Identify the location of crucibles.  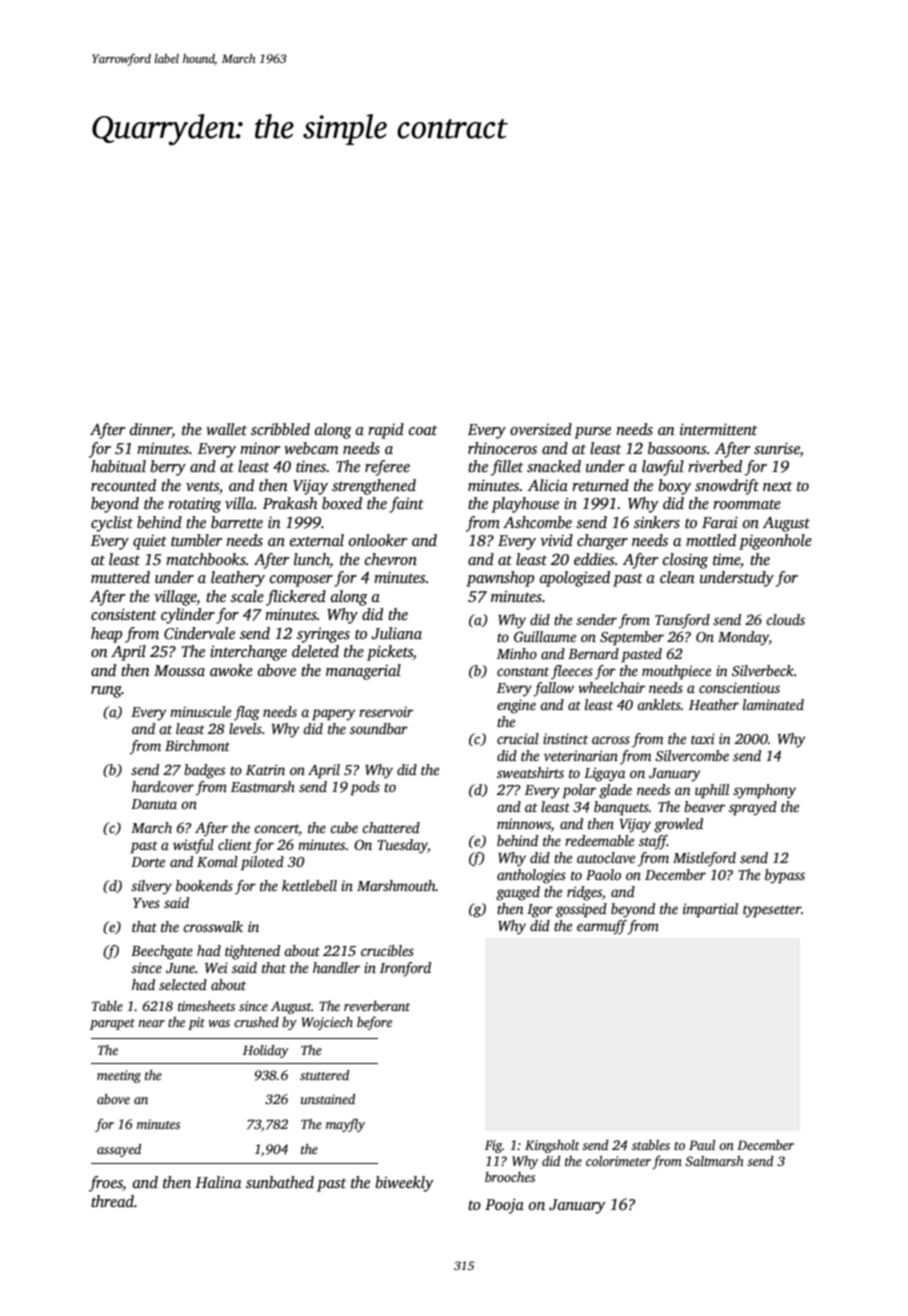
(387, 950).
